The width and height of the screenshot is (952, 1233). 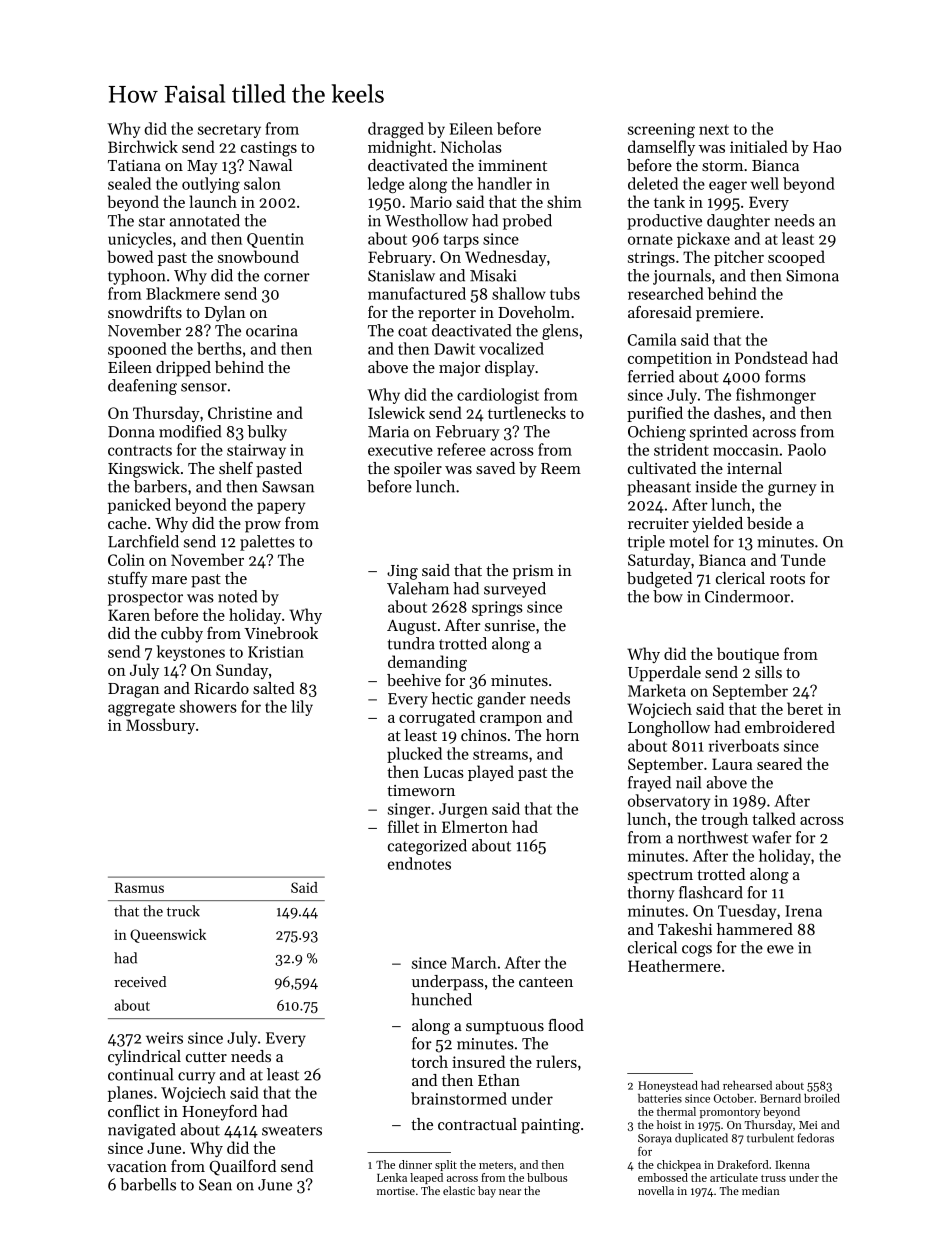 What do you see at coordinates (512, 165) in the screenshot?
I see `imminent` at bounding box center [512, 165].
